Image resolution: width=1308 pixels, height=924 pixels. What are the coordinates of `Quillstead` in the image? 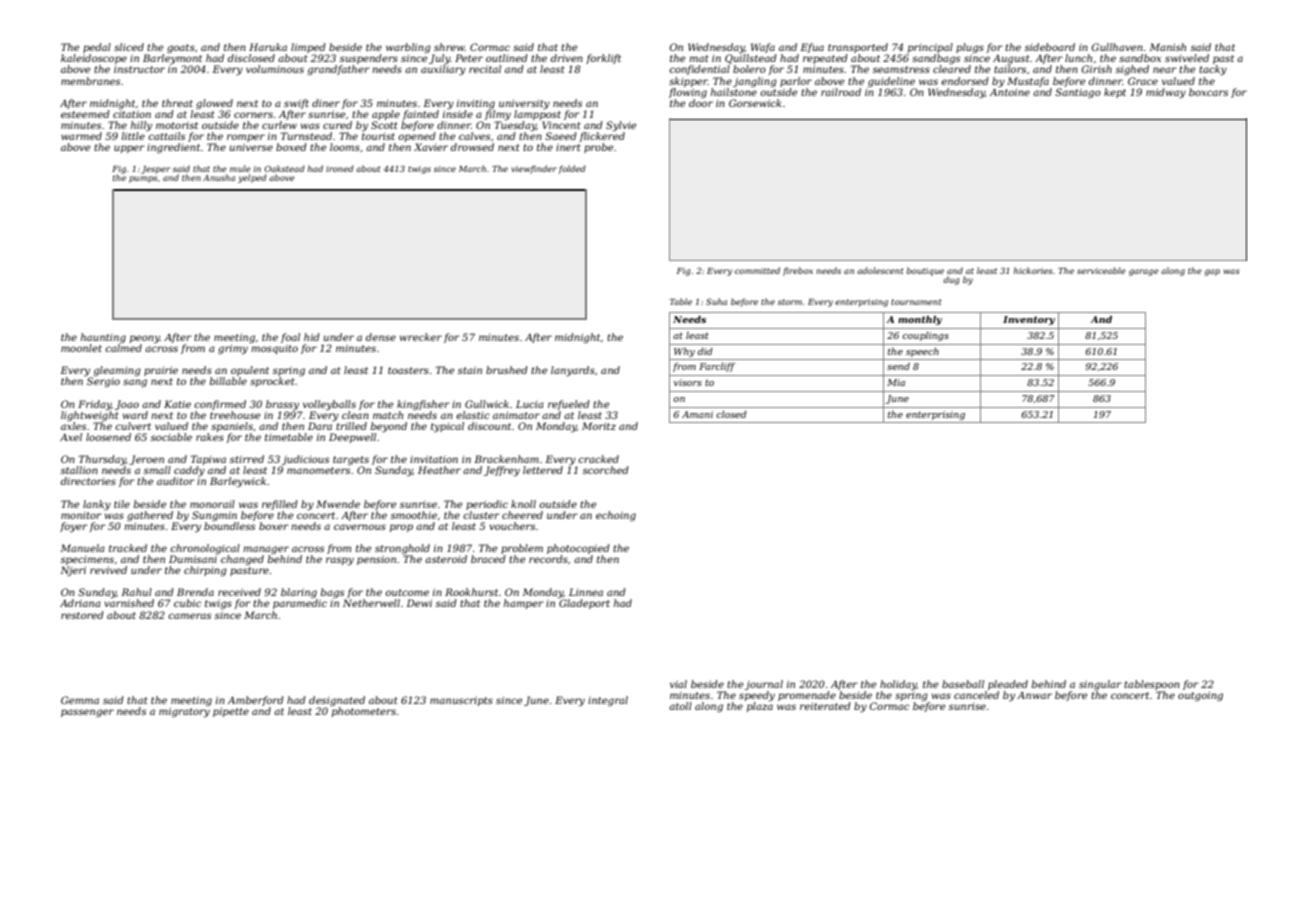 It's located at (751, 59).
